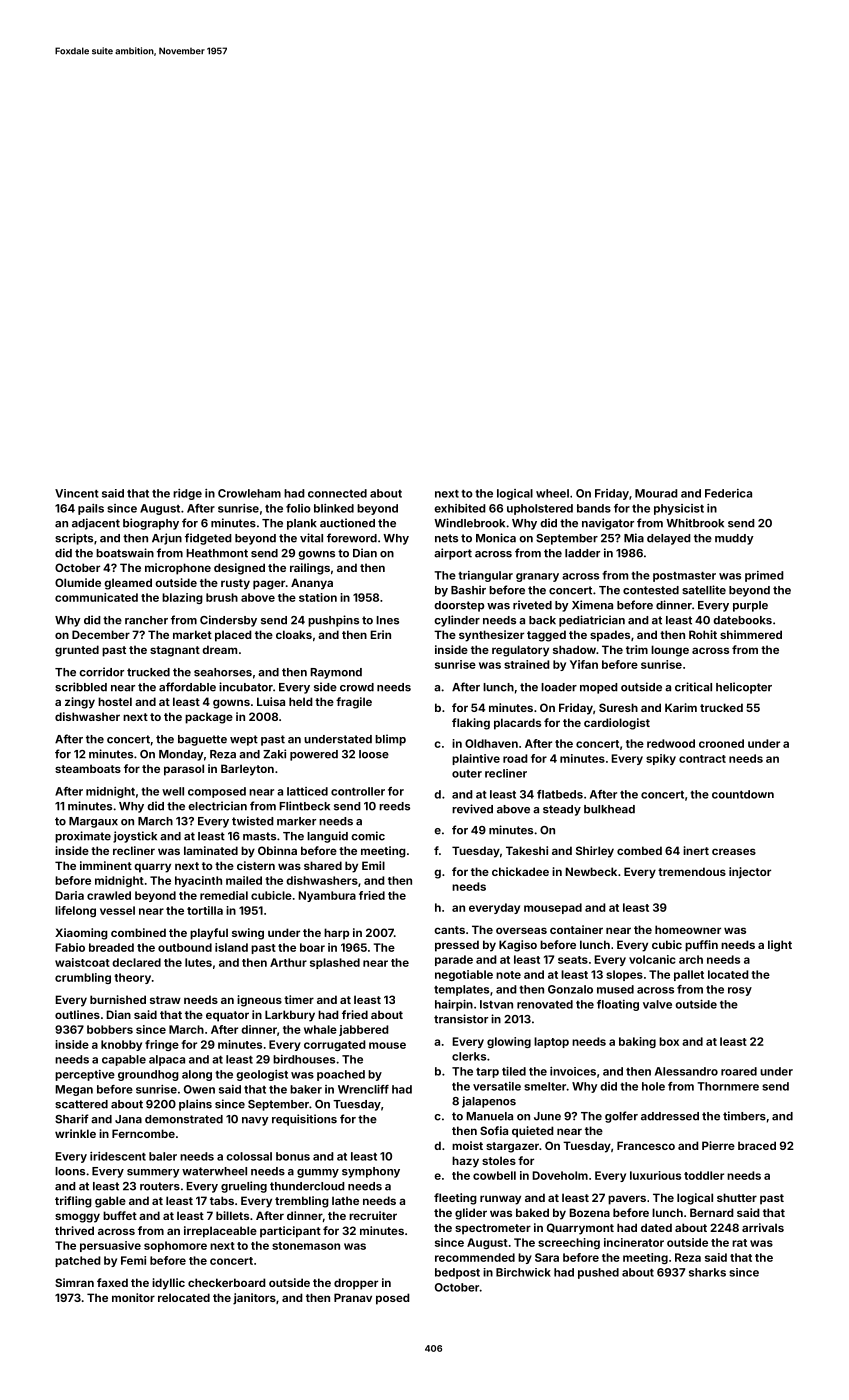 The height and width of the screenshot is (1400, 849). I want to click on burnished, so click(118, 999).
